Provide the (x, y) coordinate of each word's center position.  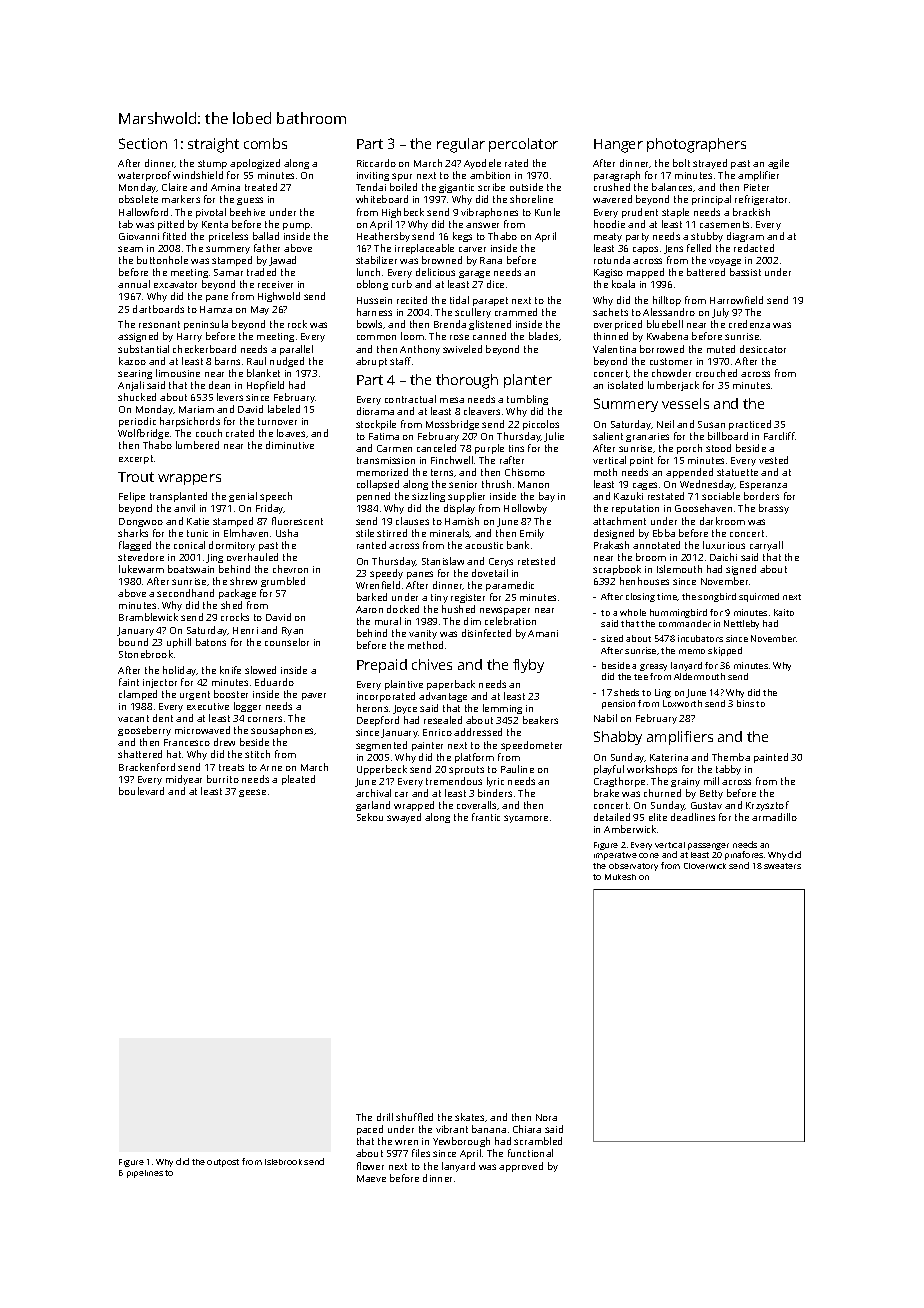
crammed (516, 312)
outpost (223, 1163)
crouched (716, 373)
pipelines (145, 1174)
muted (721, 349)
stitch (257, 754)
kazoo (132, 361)
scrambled (538, 1141)
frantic (486, 817)
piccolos (541, 425)
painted (771, 758)
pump (296, 226)
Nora (546, 1117)
